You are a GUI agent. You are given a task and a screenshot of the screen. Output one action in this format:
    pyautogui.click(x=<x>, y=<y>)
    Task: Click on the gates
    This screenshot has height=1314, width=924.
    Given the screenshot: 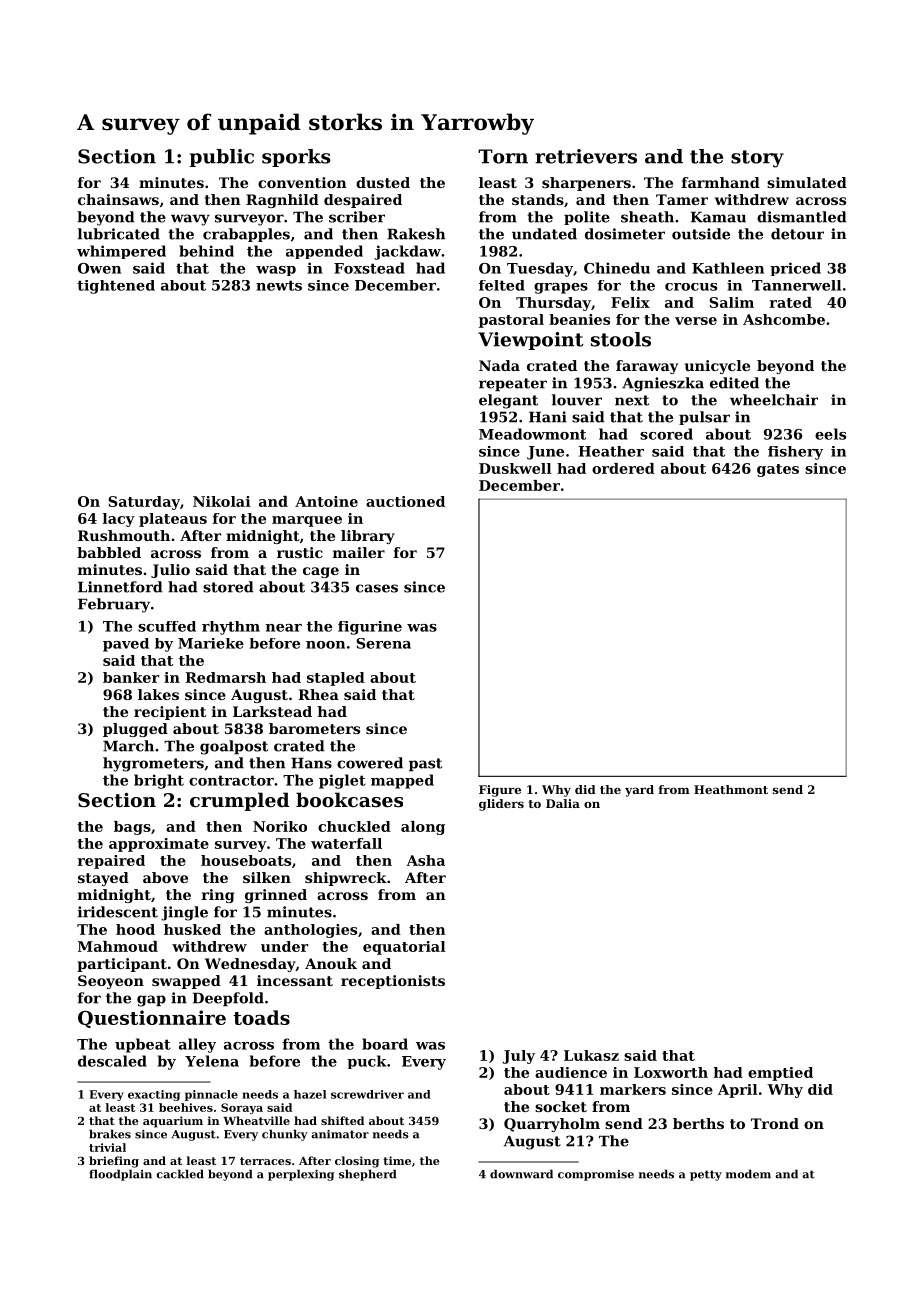 What is the action you would take?
    pyautogui.click(x=778, y=470)
